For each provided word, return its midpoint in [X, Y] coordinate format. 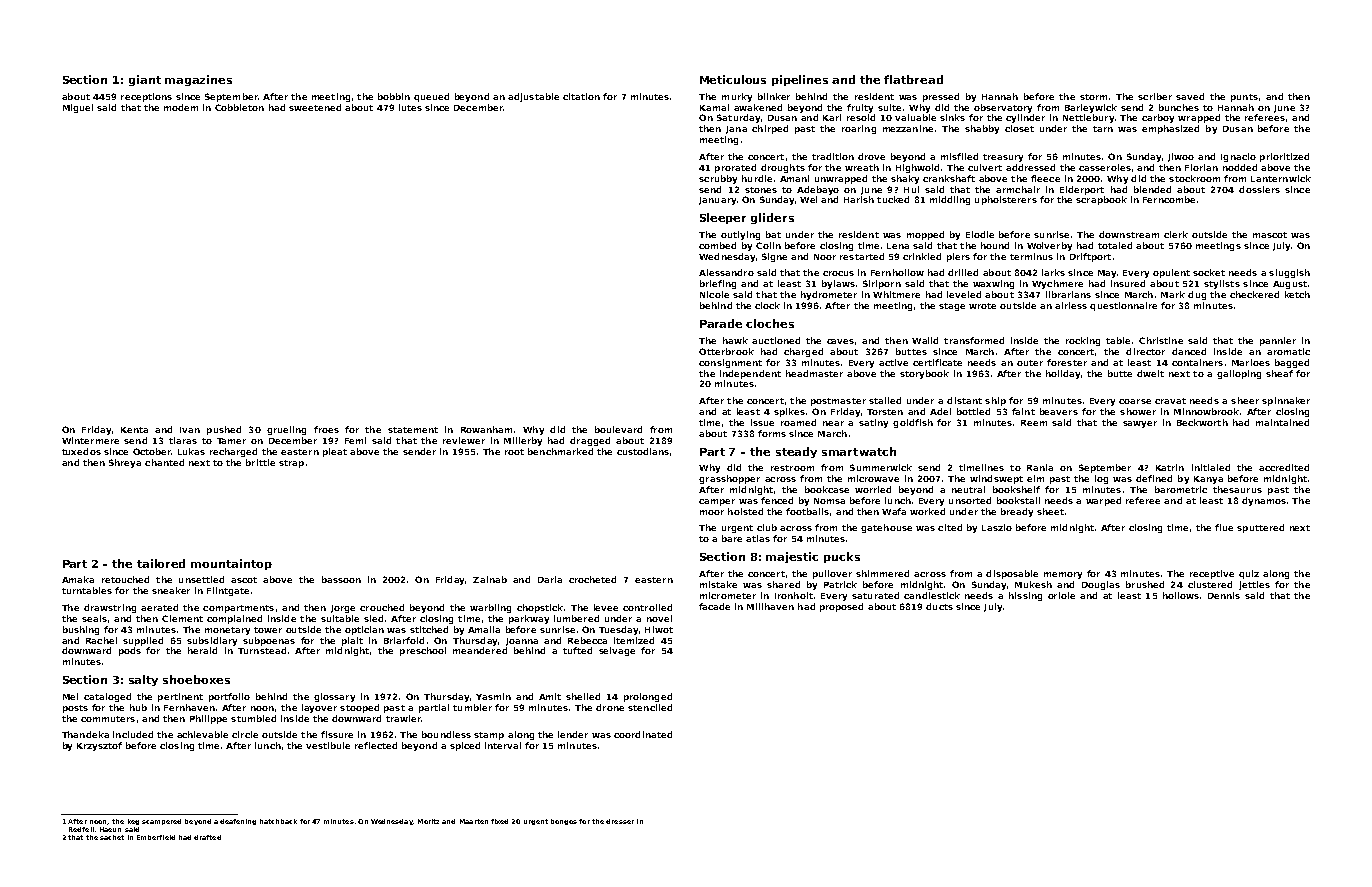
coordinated [643, 734]
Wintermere [90, 440]
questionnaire [1123, 306]
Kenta [134, 430]
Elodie [980, 234]
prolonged [648, 697]
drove [871, 156]
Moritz [428, 821]
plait [352, 641]
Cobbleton [239, 107]
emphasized [1170, 129]
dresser [620, 821]
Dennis [1224, 595]
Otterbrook [726, 351]
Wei [808, 199]
